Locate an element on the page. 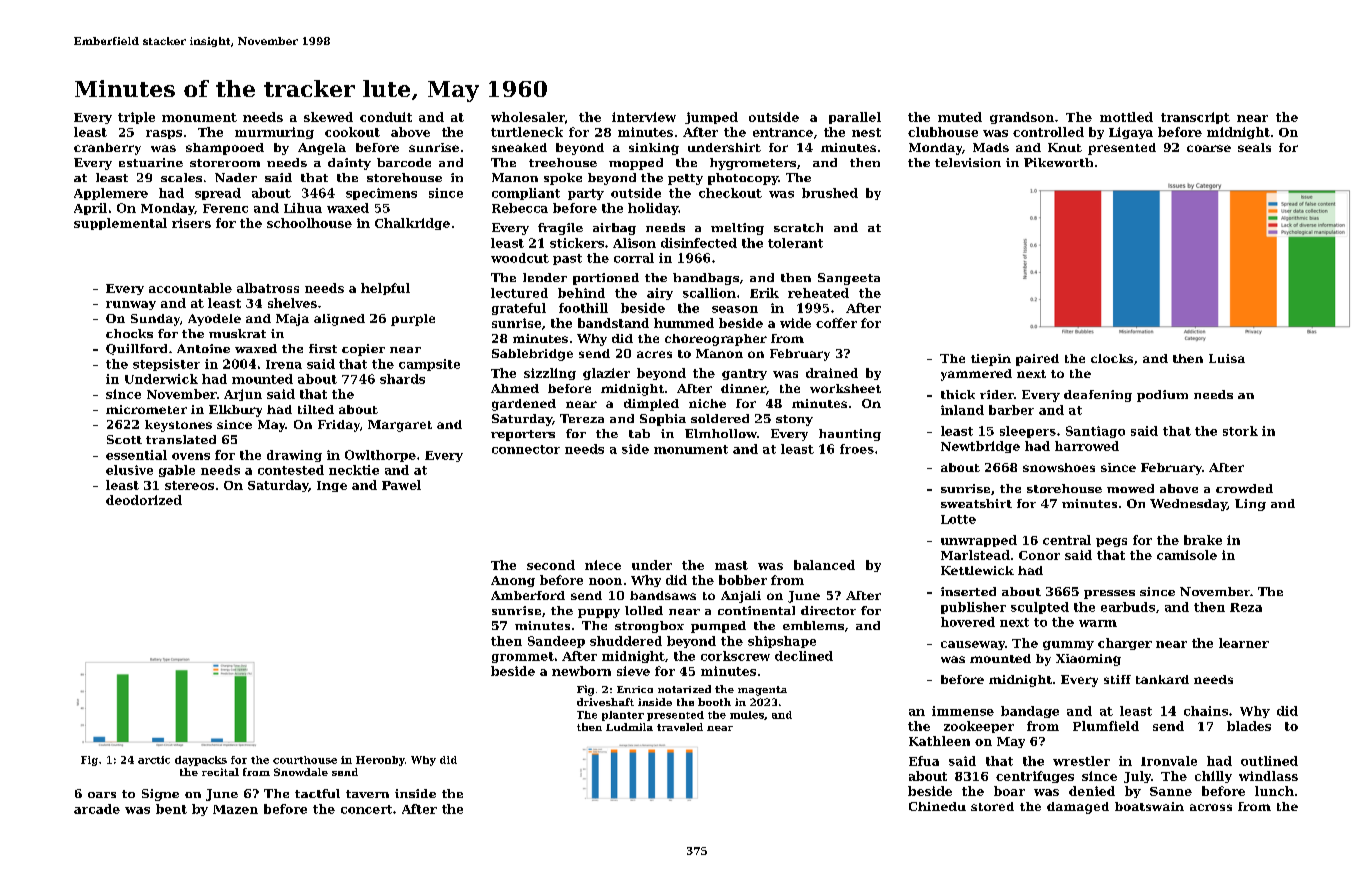 Image resolution: width=1372 pixels, height=887 pixels. sweatshirt is located at coordinates (976, 503).
